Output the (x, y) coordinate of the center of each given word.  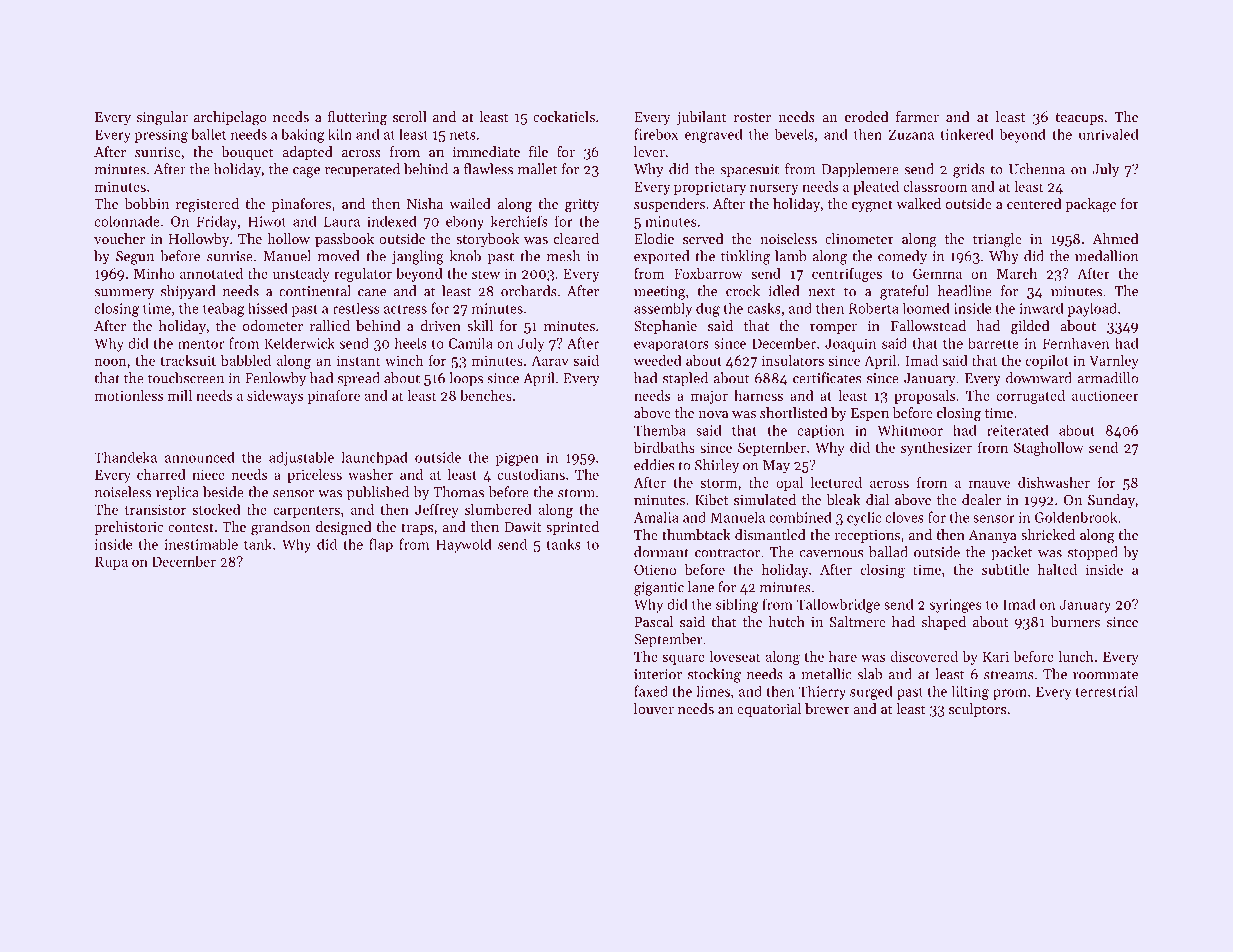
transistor (155, 509)
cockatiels (564, 116)
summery (124, 294)
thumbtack (696, 534)
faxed (651, 691)
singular (162, 118)
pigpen (517, 459)
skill (480, 325)
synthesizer (936, 449)
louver (654, 708)
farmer (917, 116)
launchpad (374, 458)
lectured (836, 482)
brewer (827, 708)
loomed (926, 308)
